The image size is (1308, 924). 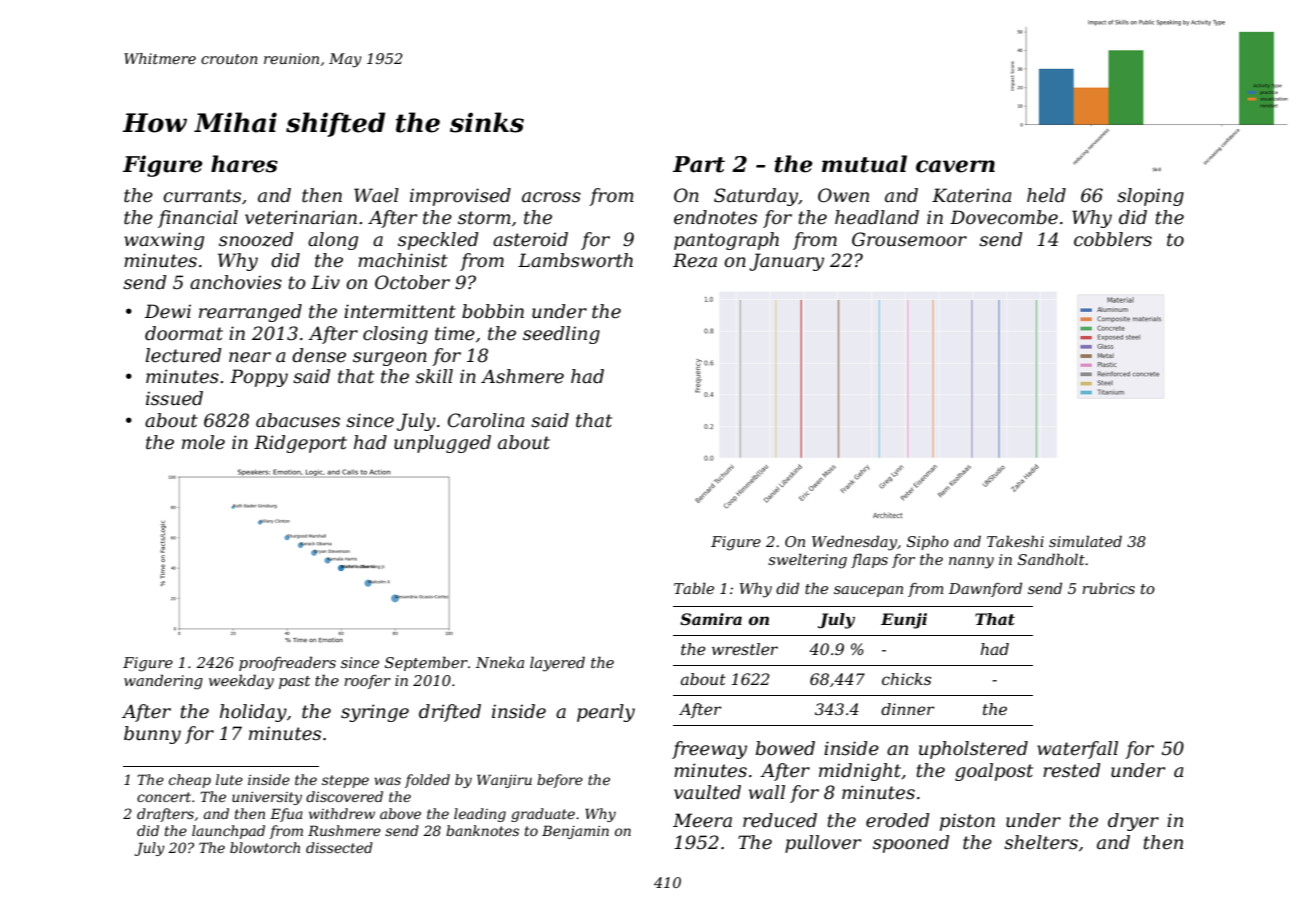 I want to click on flaps, so click(x=869, y=560).
